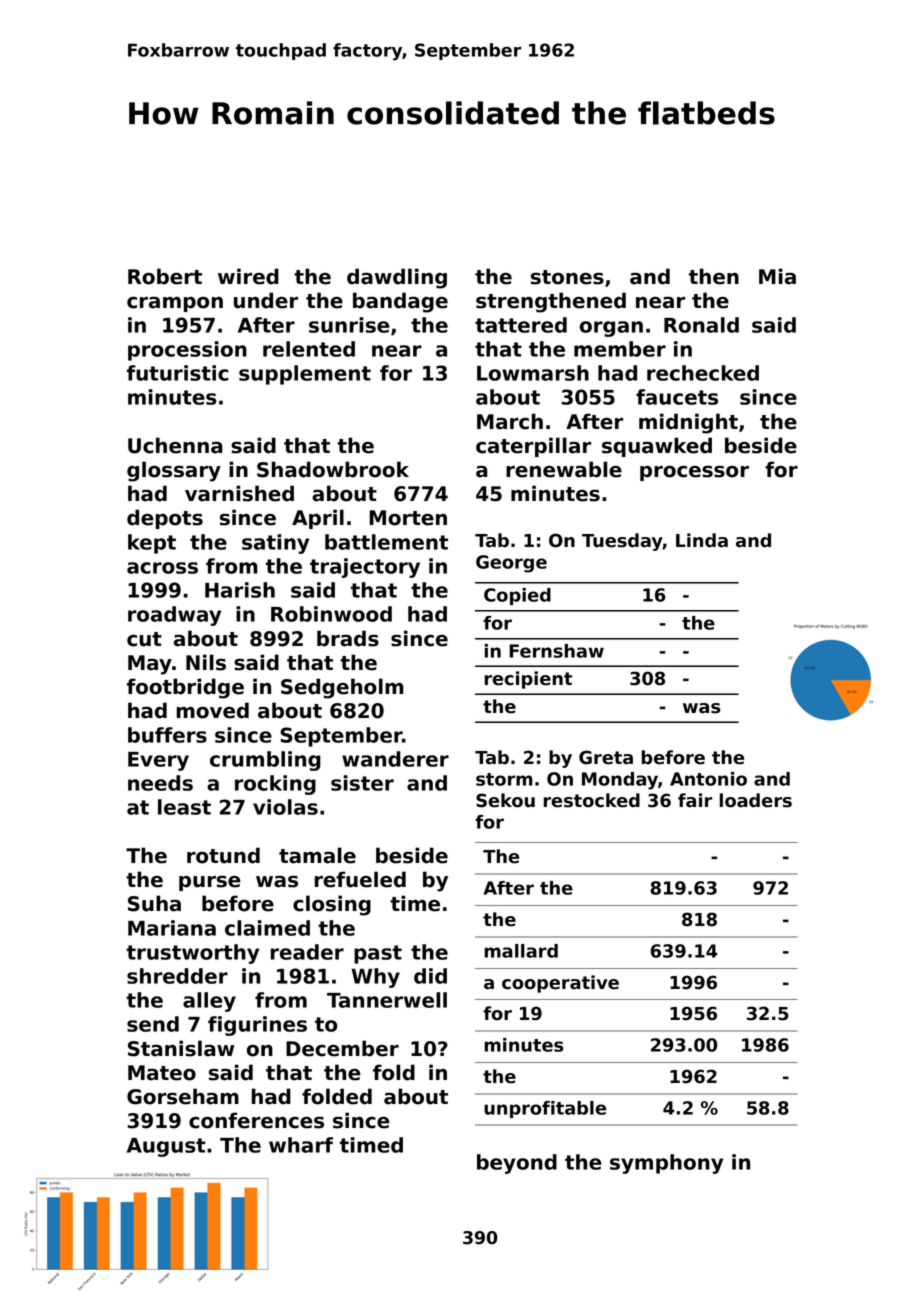 This screenshot has width=924, height=1314. I want to click on unprofitable, so click(545, 1109).
